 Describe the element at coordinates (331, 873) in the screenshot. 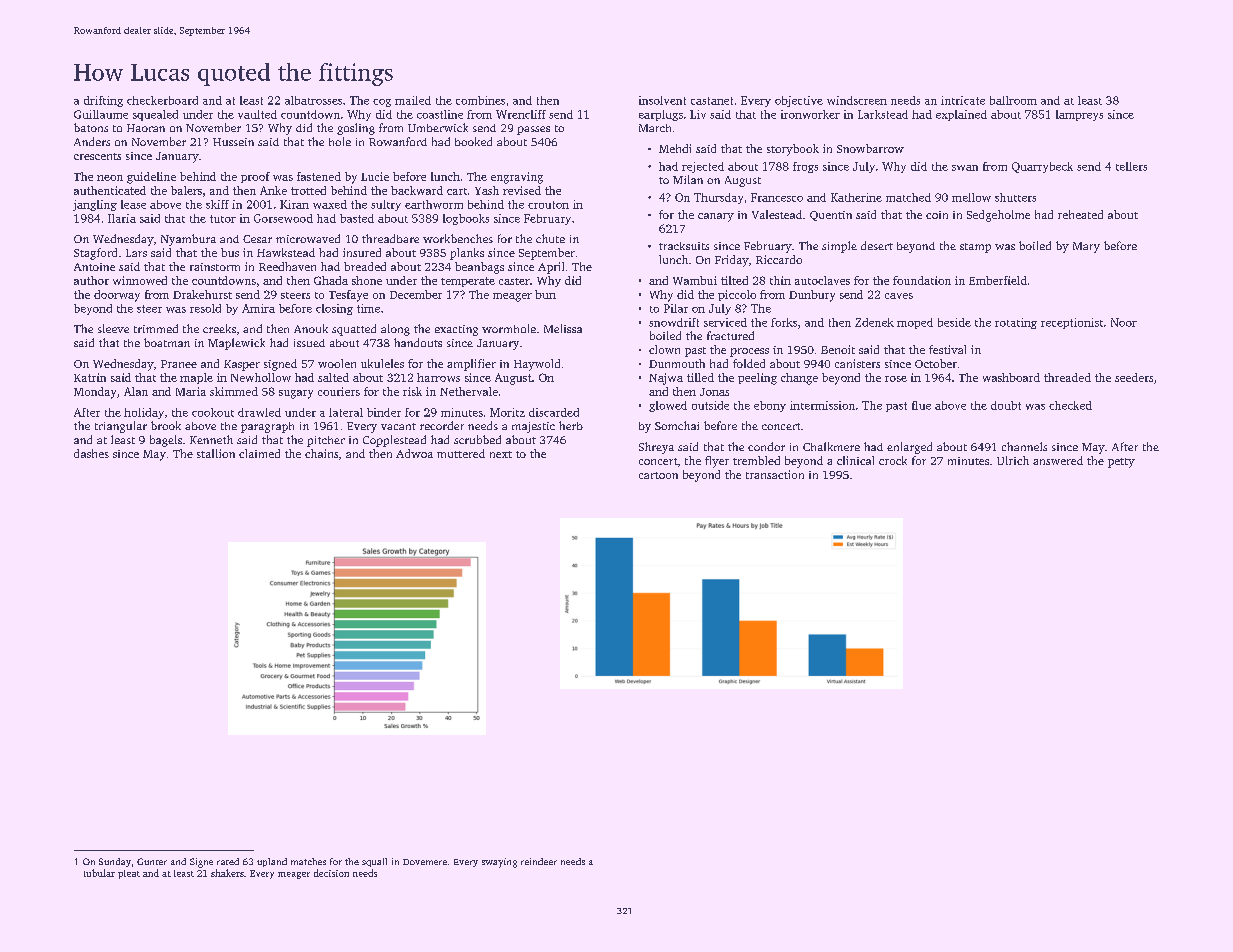

I see `decision` at that location.
